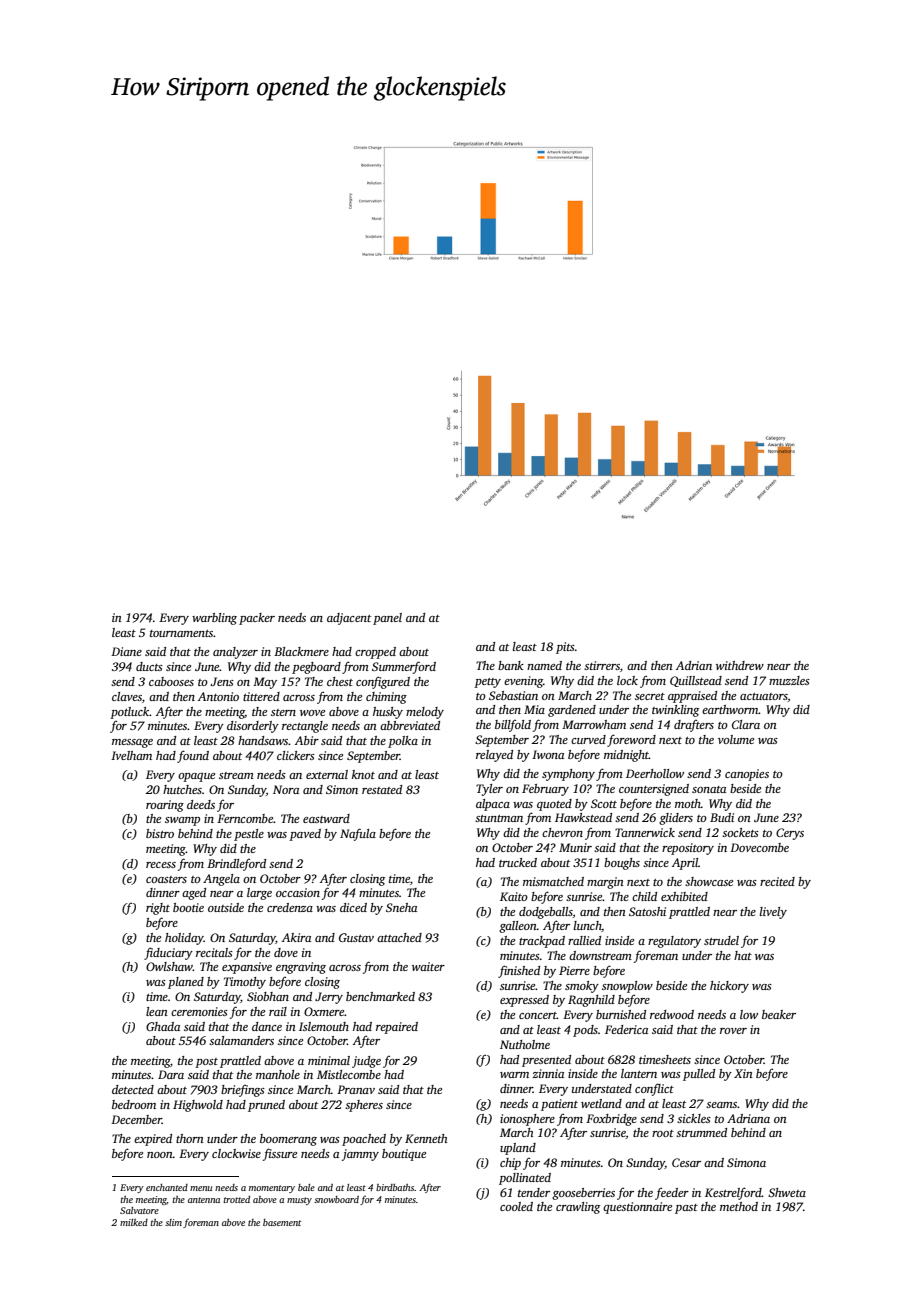 The image size is (924, 1308). What do you see at coordinates (236, 865) in the page?
I see `Brindleford` at bounding box center [236, 865].
